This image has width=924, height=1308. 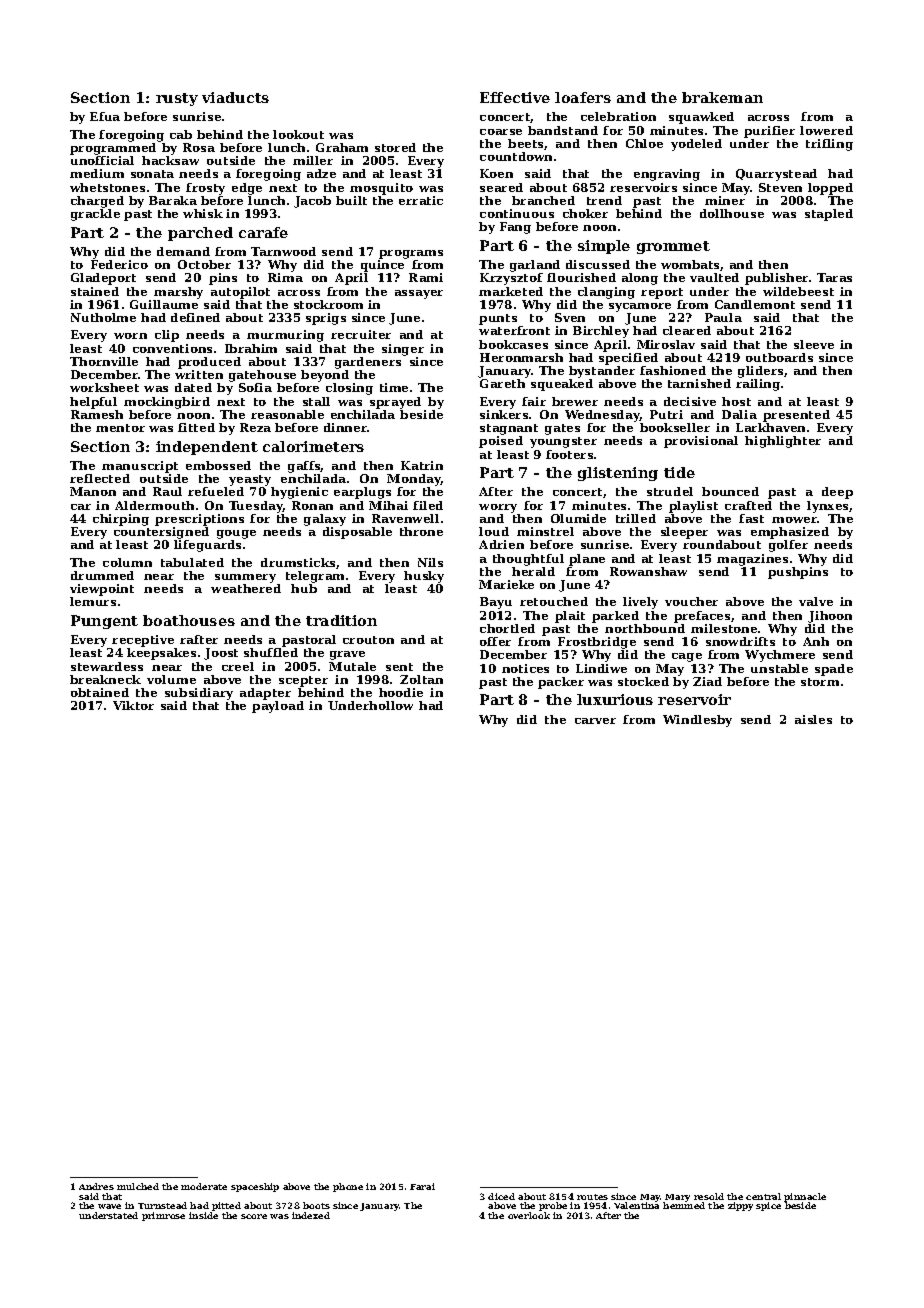 I want to click on moderate, so click(x=204, y=1186).
